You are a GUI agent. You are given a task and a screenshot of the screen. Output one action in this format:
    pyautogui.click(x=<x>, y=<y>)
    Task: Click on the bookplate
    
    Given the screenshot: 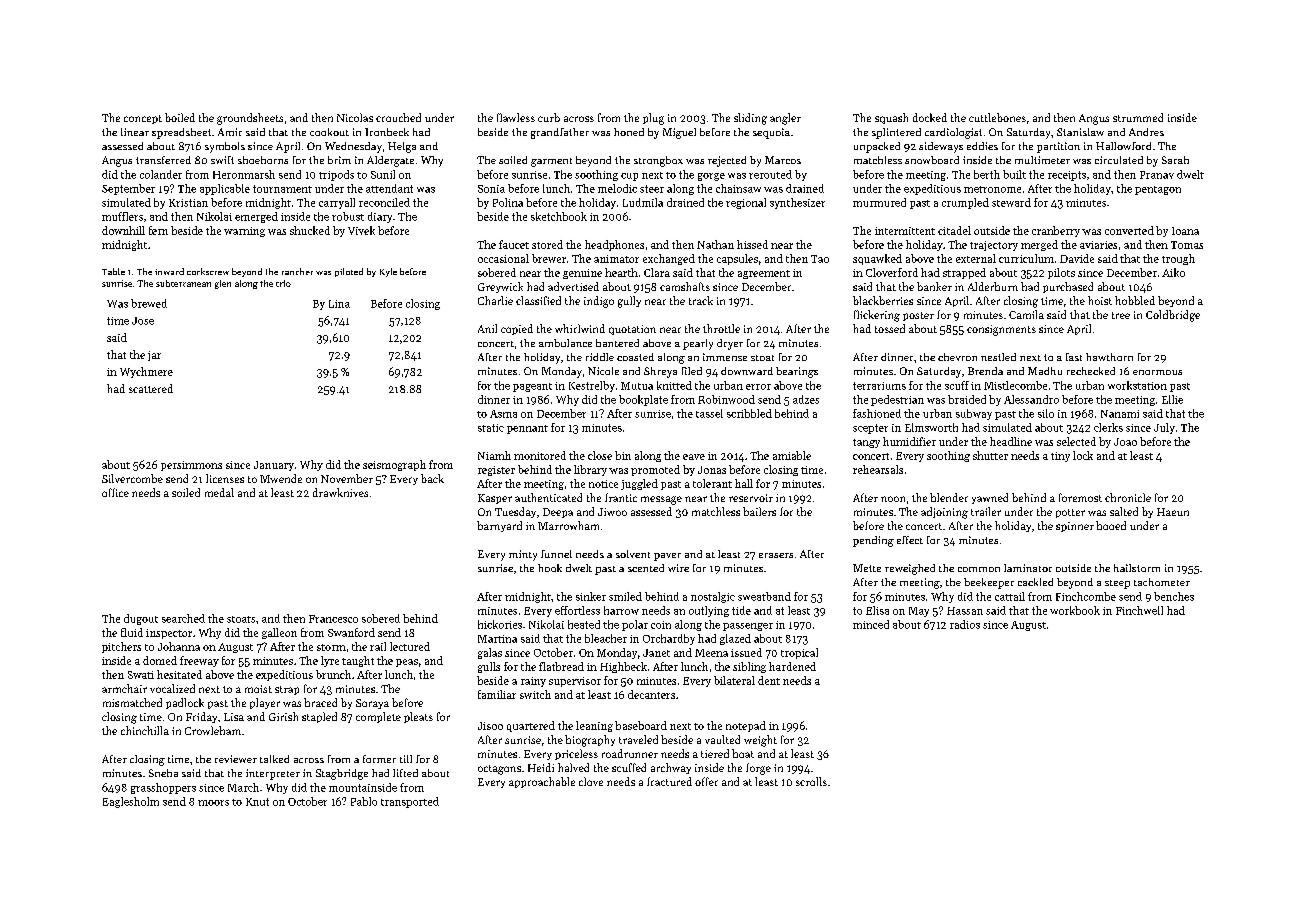 What is the action you would take?
    pyautogui.click(x=643, y=400)
